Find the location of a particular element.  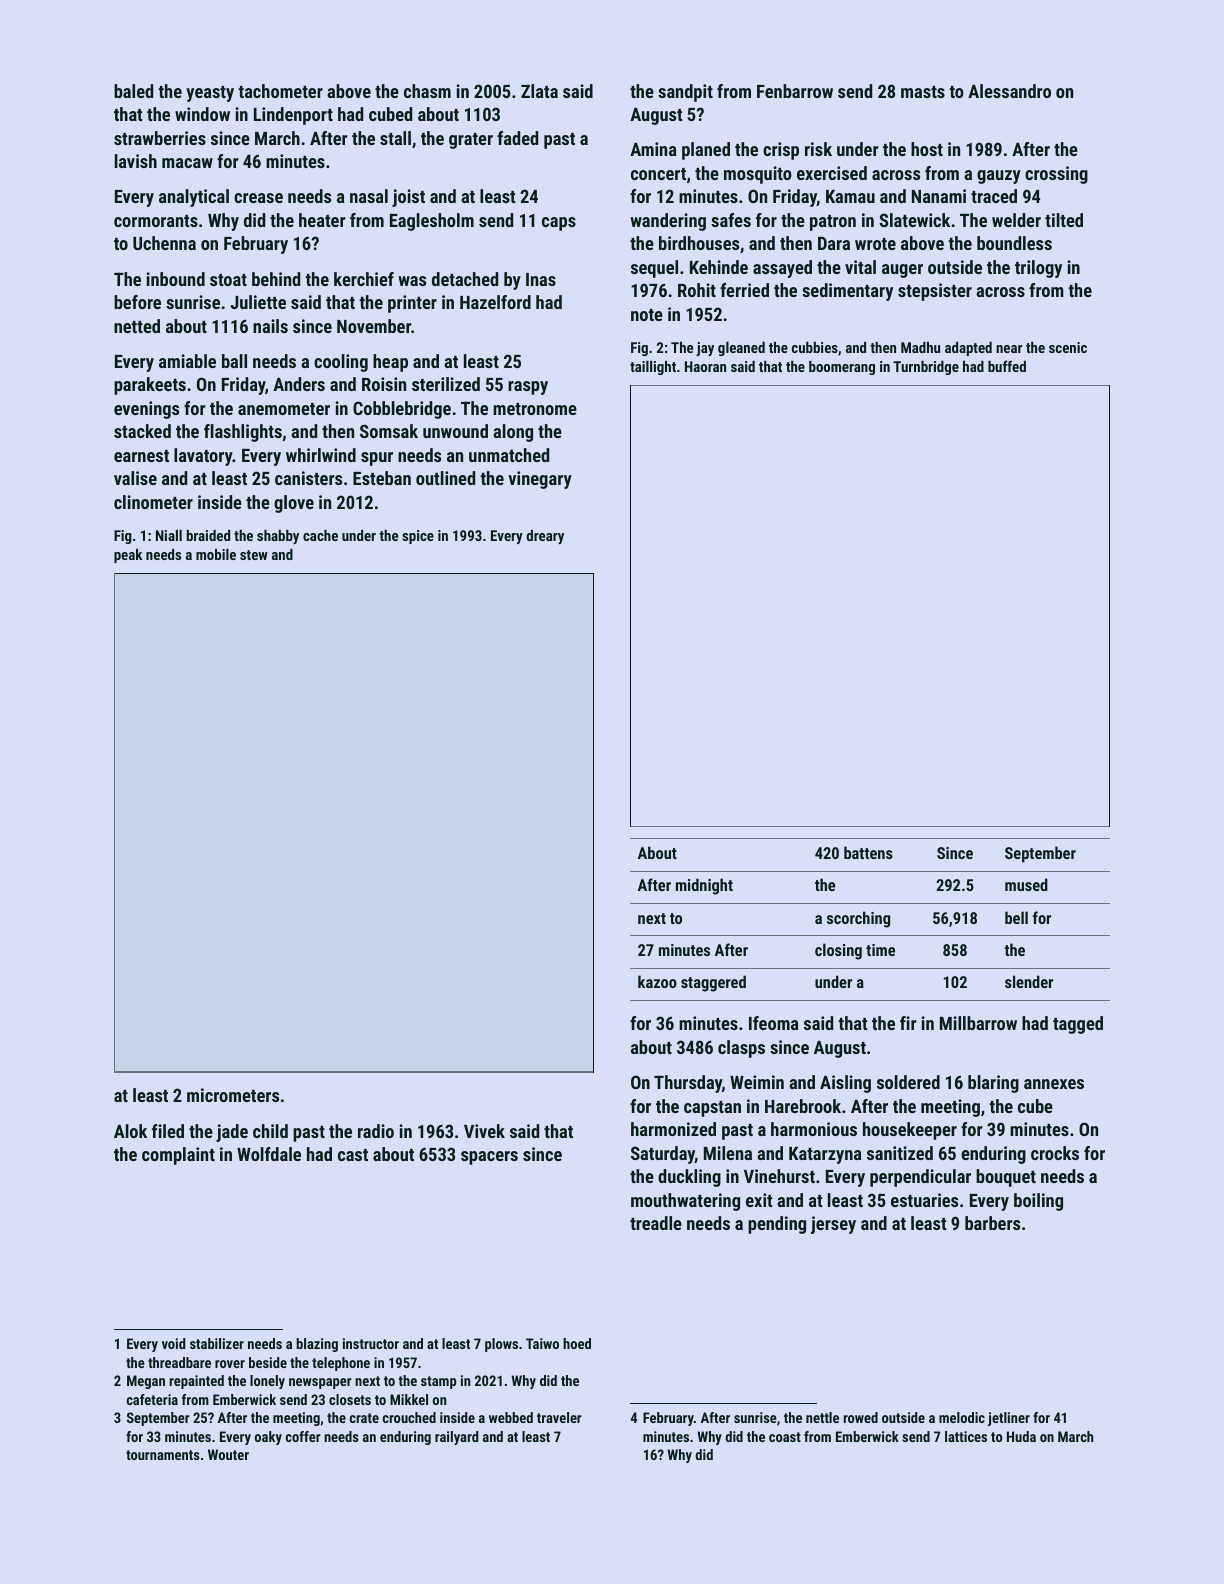

sandpit is located at coordinates (685, 93).
